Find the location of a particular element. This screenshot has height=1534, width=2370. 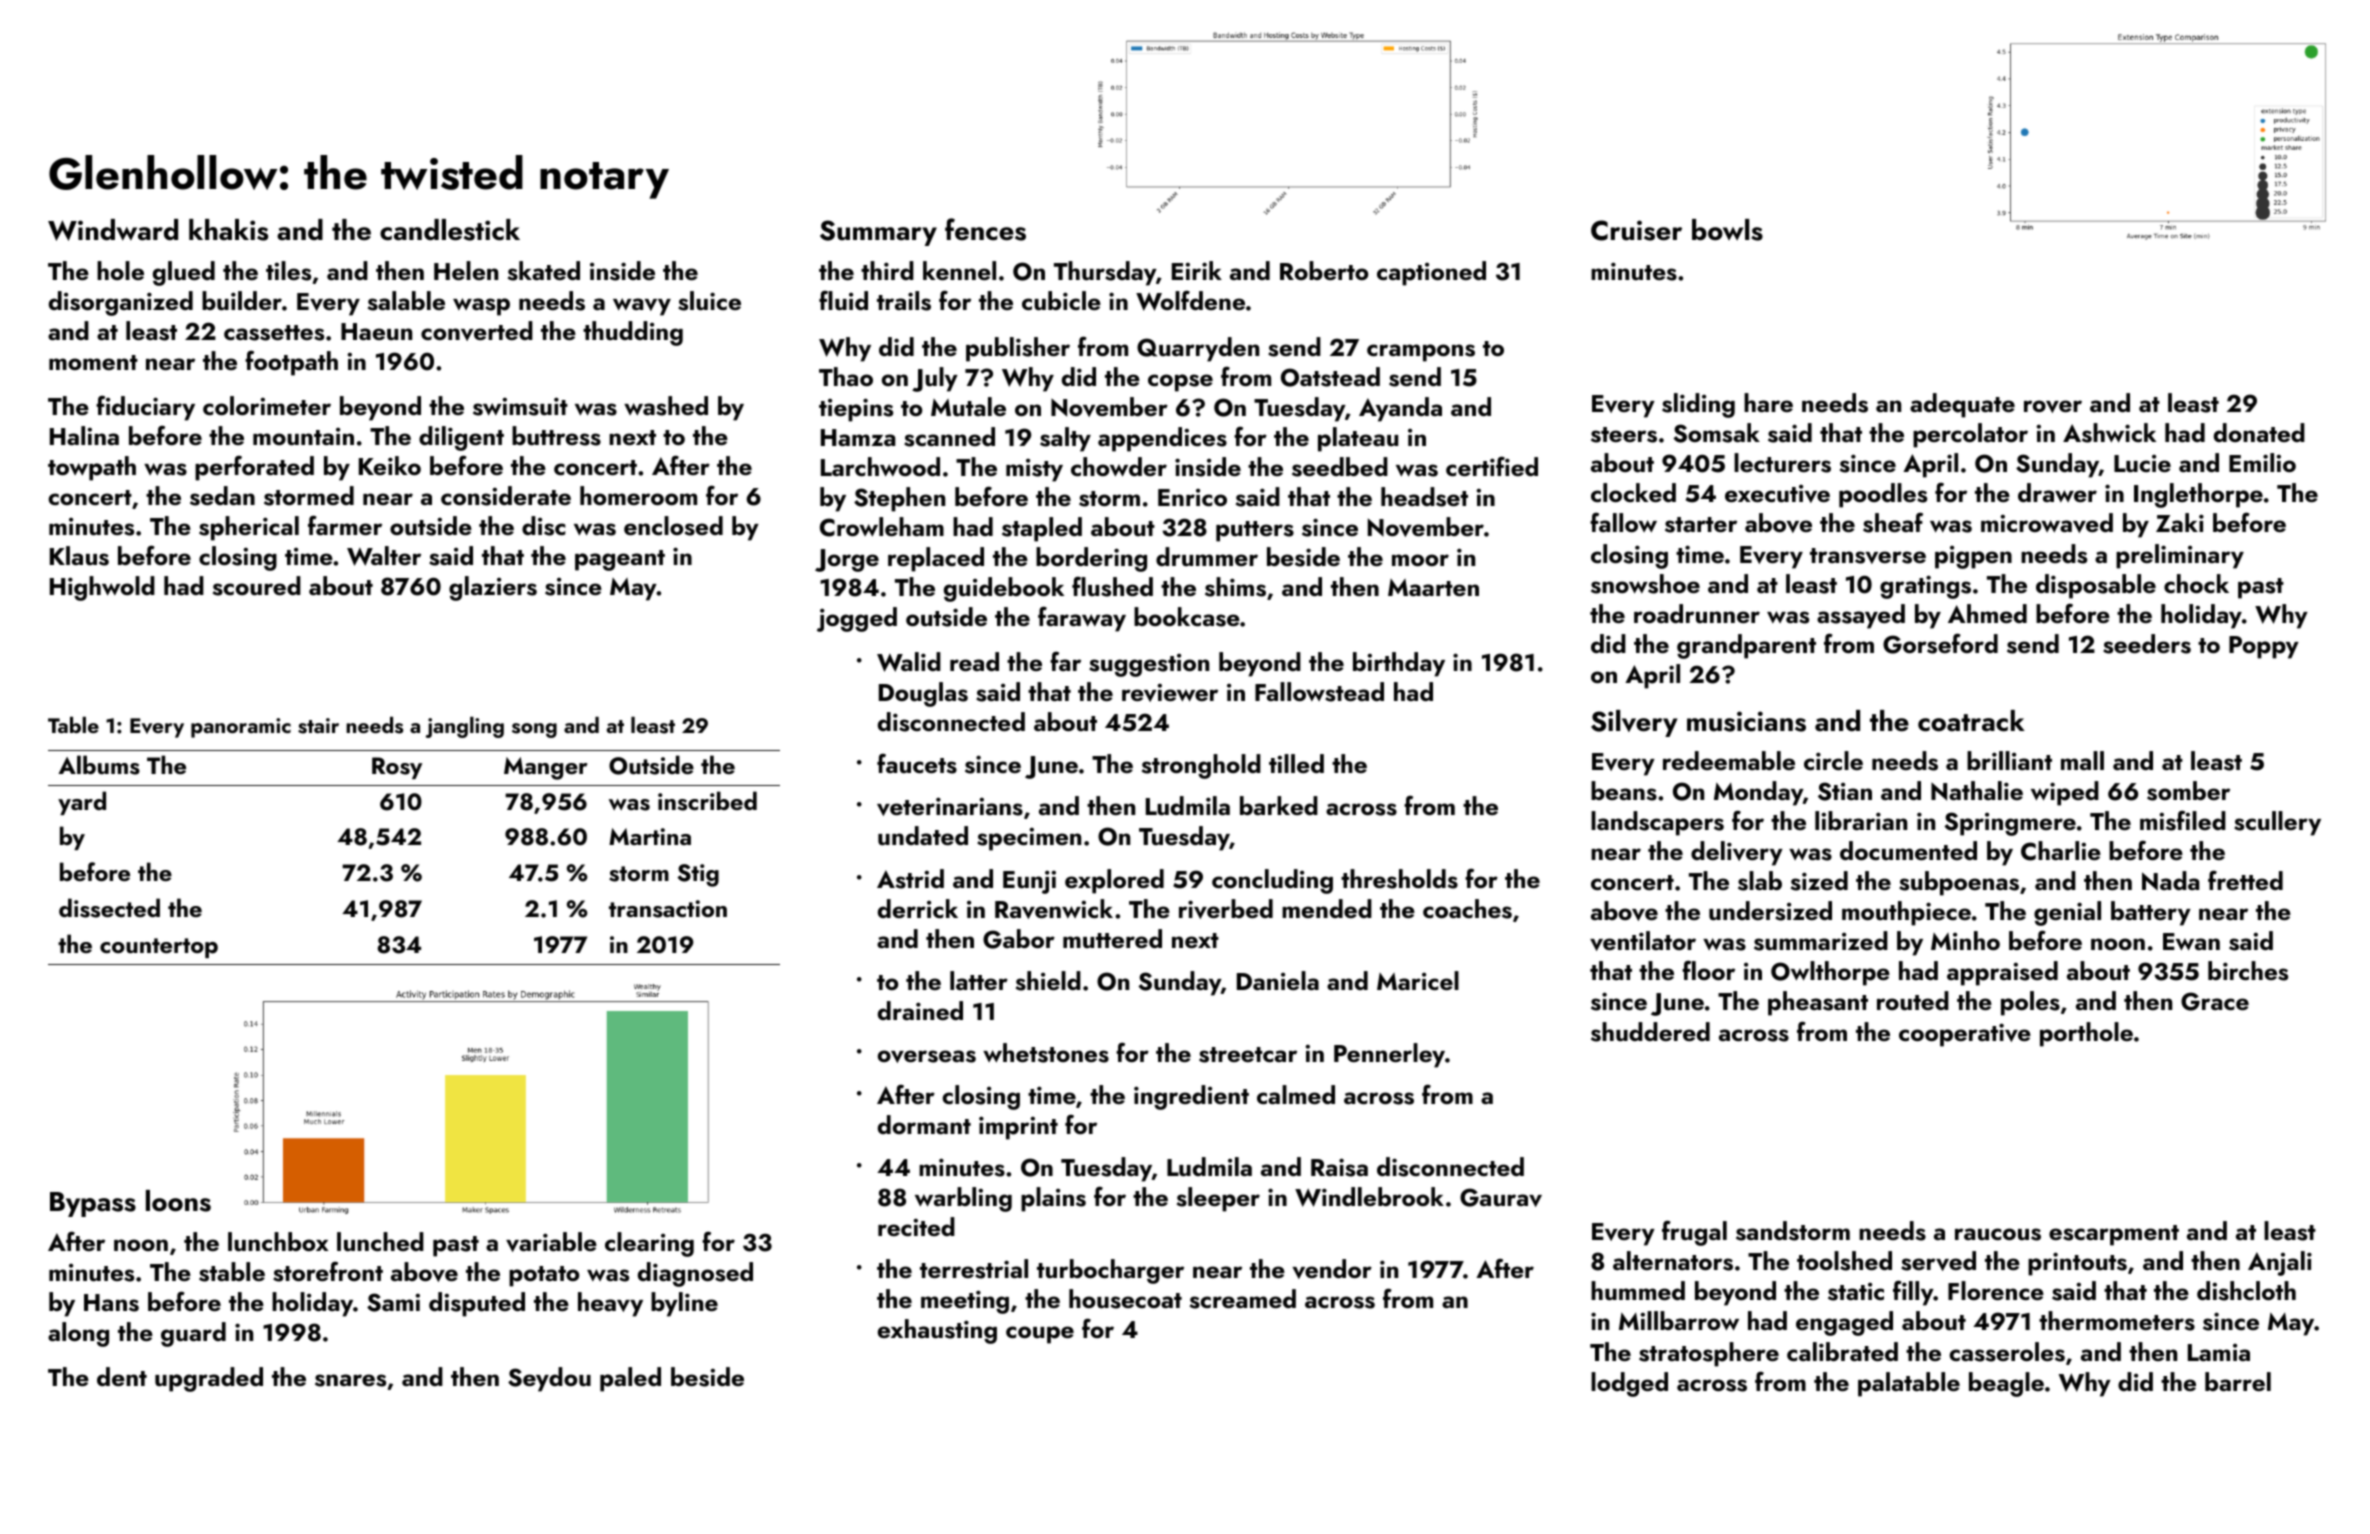

somber is located at coordinates (2188, 791).
